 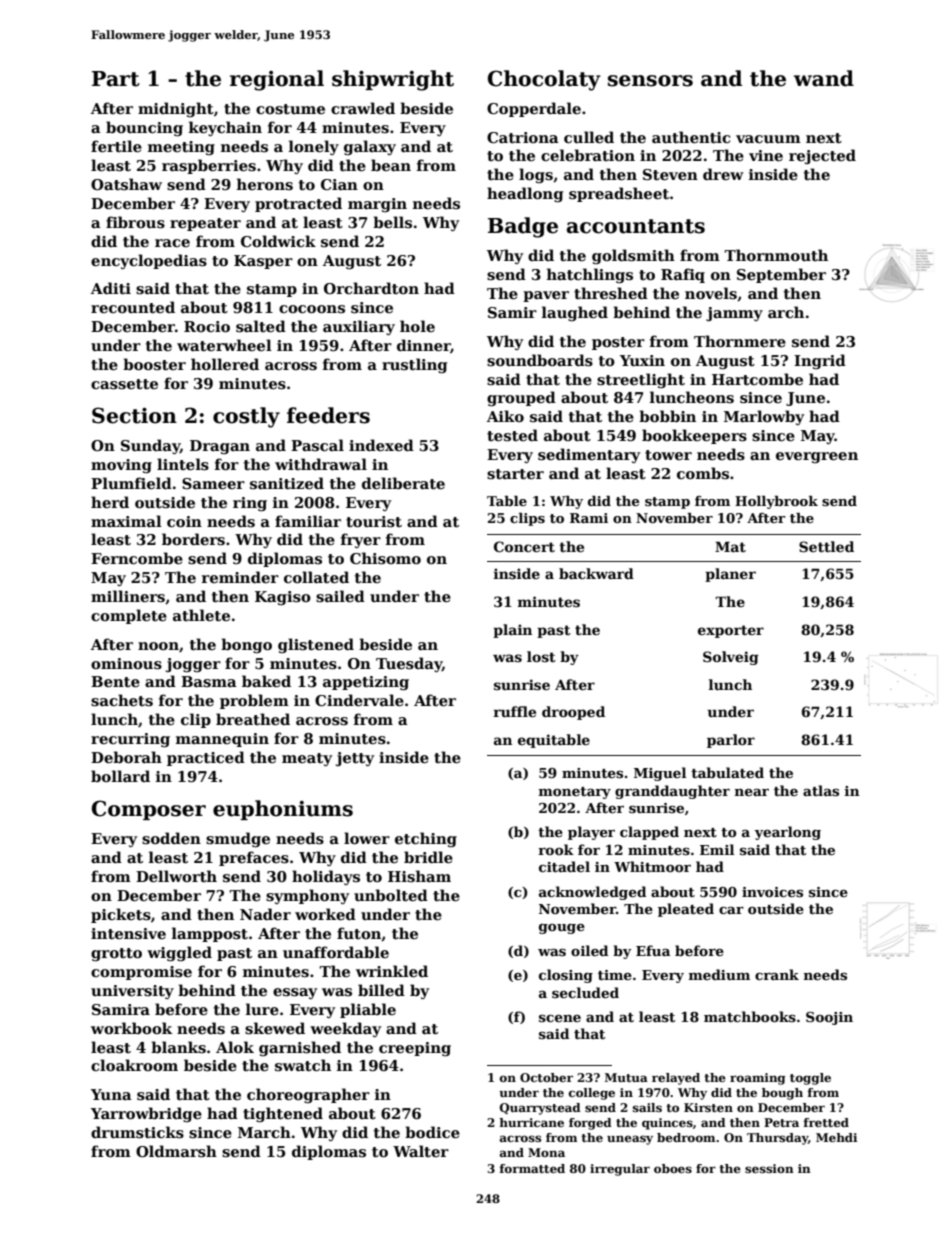 I want to click on creeping, so click(x=415, y=1049).
